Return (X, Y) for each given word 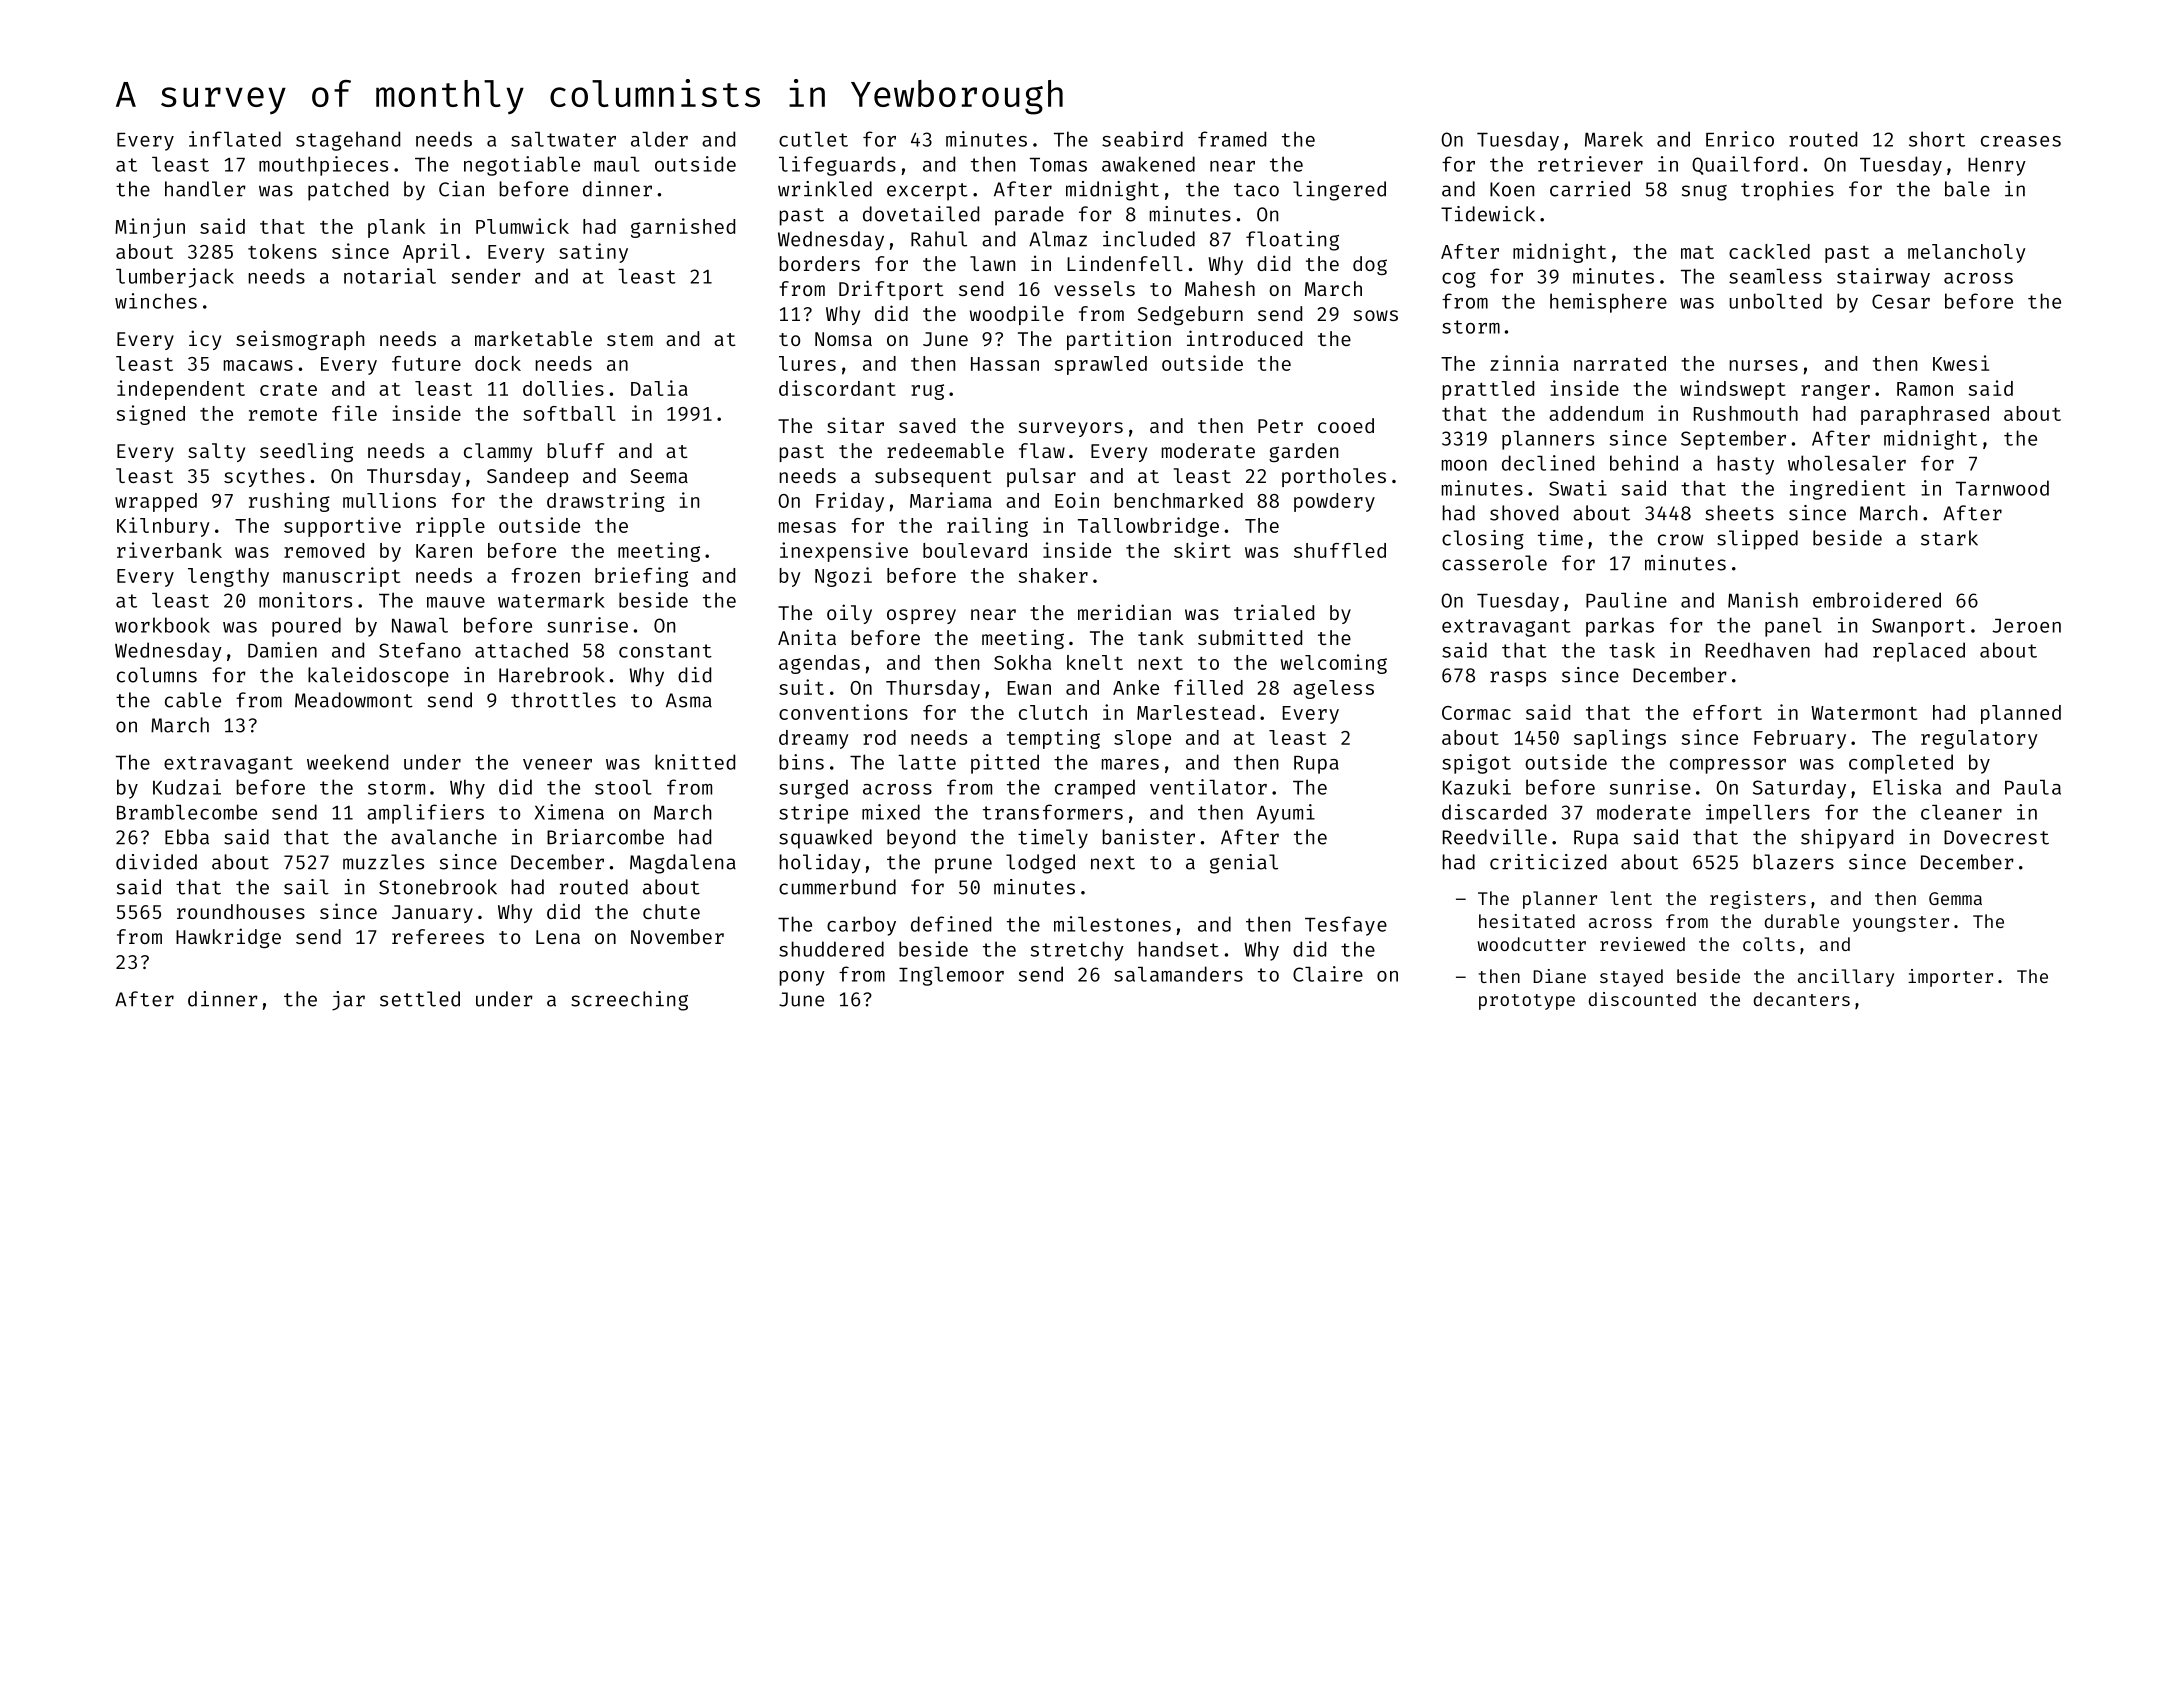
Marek (1614, 139)
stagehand (348, 141)
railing (987, 527)
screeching (629, 1001)
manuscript (341, 577)
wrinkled (825, 189)
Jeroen (2026, 626)
